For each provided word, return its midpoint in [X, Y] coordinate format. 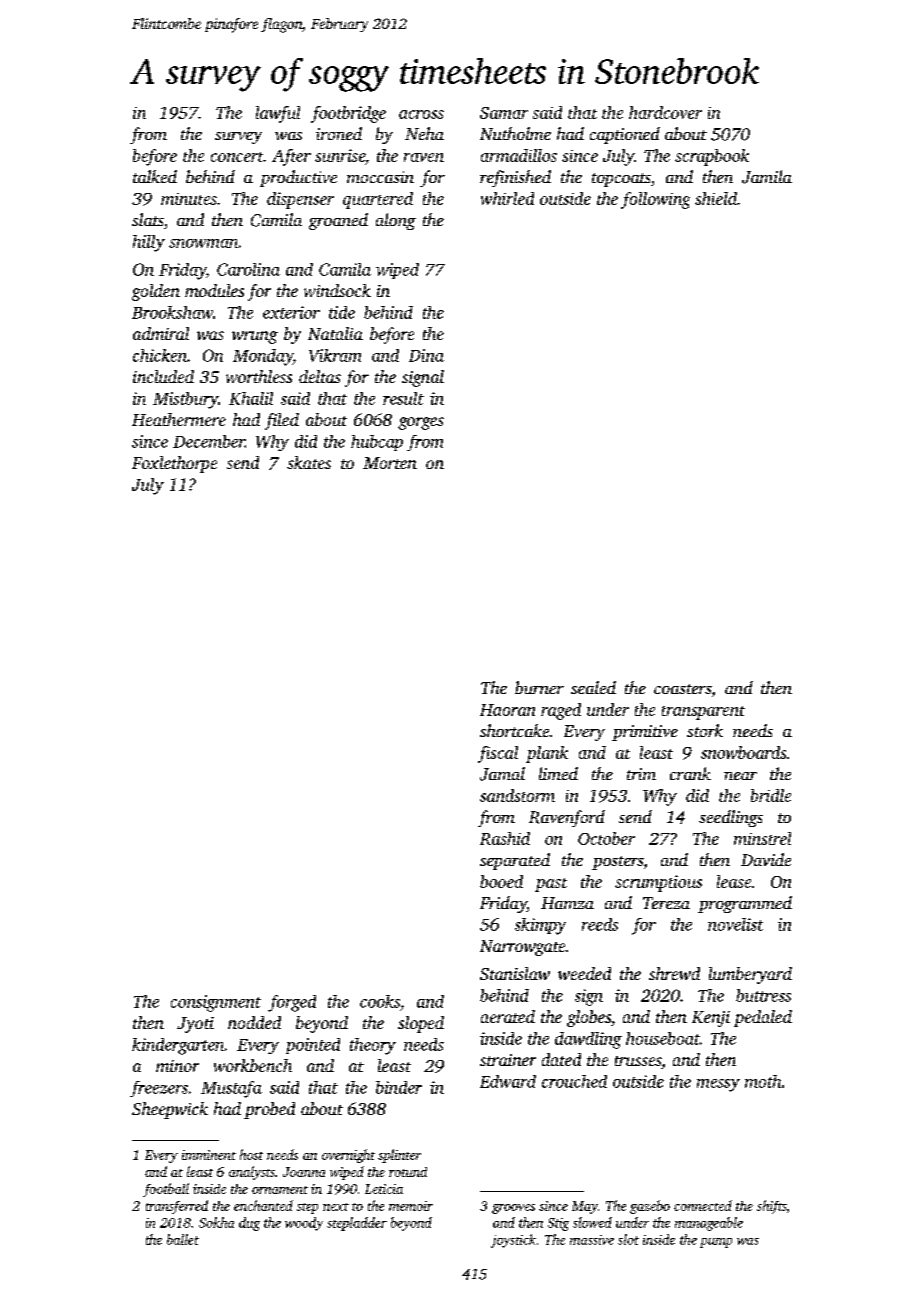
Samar [504, 113]
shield [716, 198]
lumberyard [750, 975]
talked [155, 176]
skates [309, 462]
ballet [183, 1239]
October [606, 838]
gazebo [650, 1207]
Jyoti [195, 1025]
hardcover [665, 112]
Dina [426, 355]
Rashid [505, 838]
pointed [313, 1046]
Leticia [384, 1189]
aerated [508, 1016]
